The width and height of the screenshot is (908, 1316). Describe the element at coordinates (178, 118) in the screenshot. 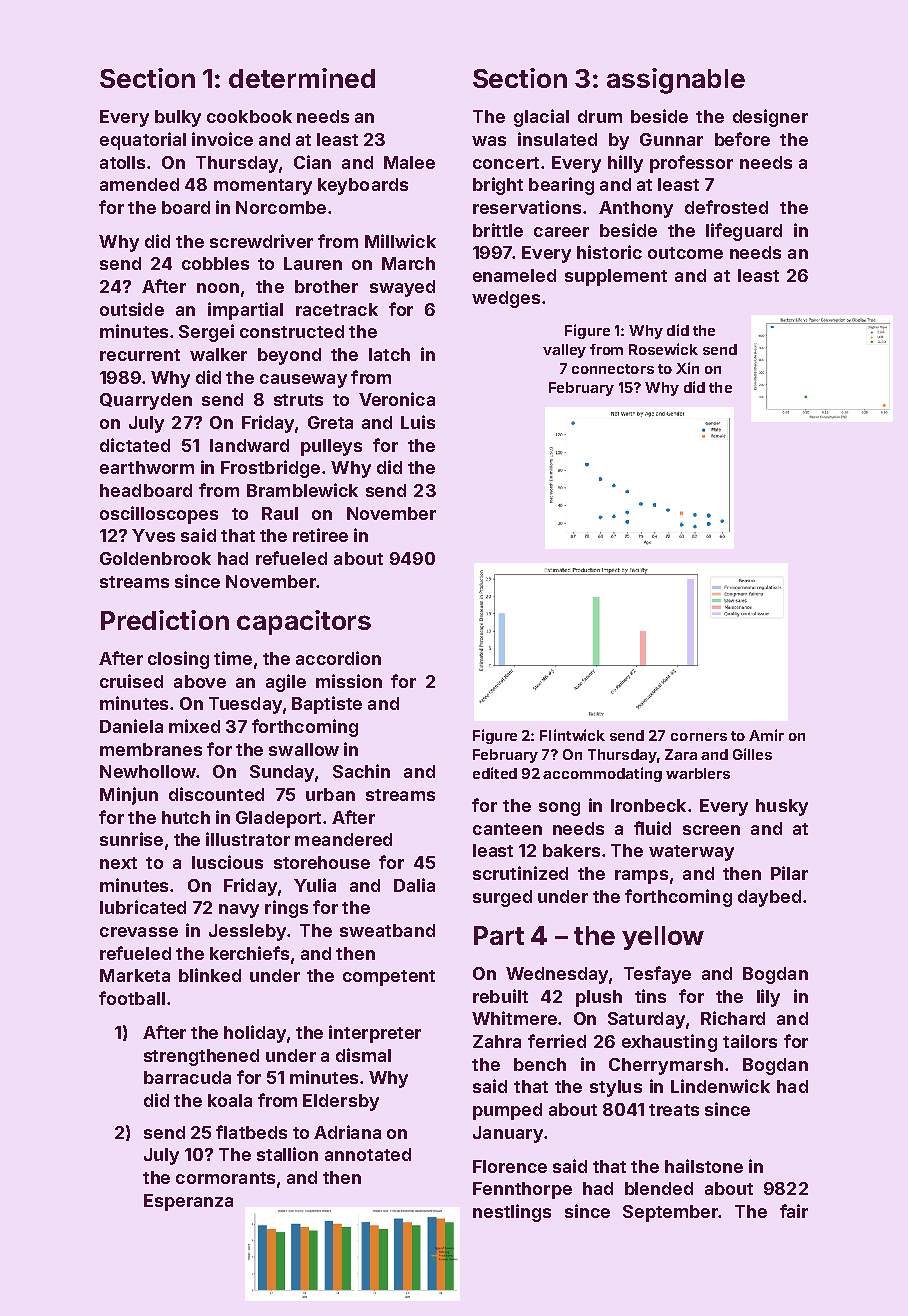

I see `bulky` at that location.
